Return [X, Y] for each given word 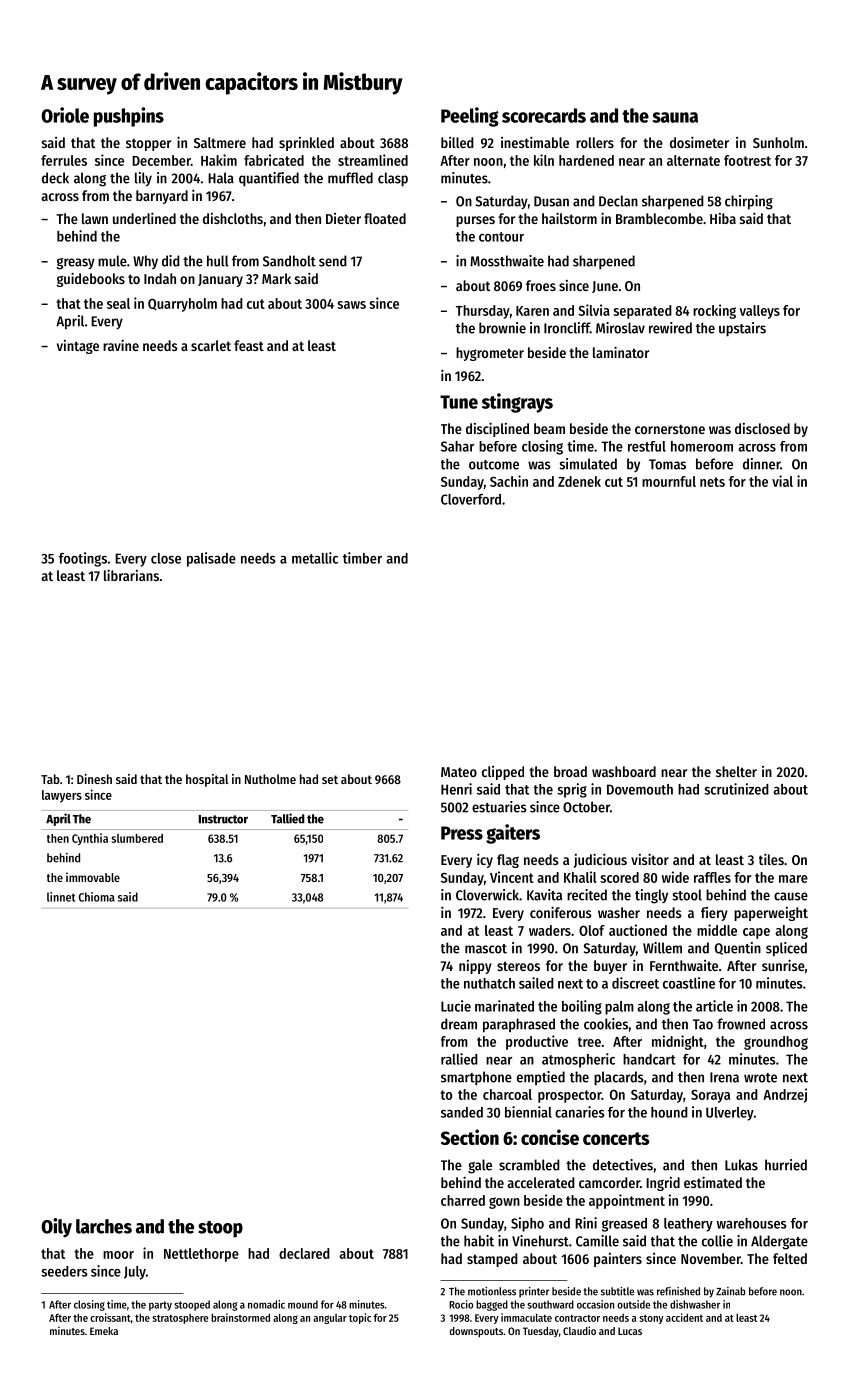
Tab [50, 779]
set [330, 779]
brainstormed [240, 1317]
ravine [121, 345]
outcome [494, 465]
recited [587, 895]
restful [647, 446]
